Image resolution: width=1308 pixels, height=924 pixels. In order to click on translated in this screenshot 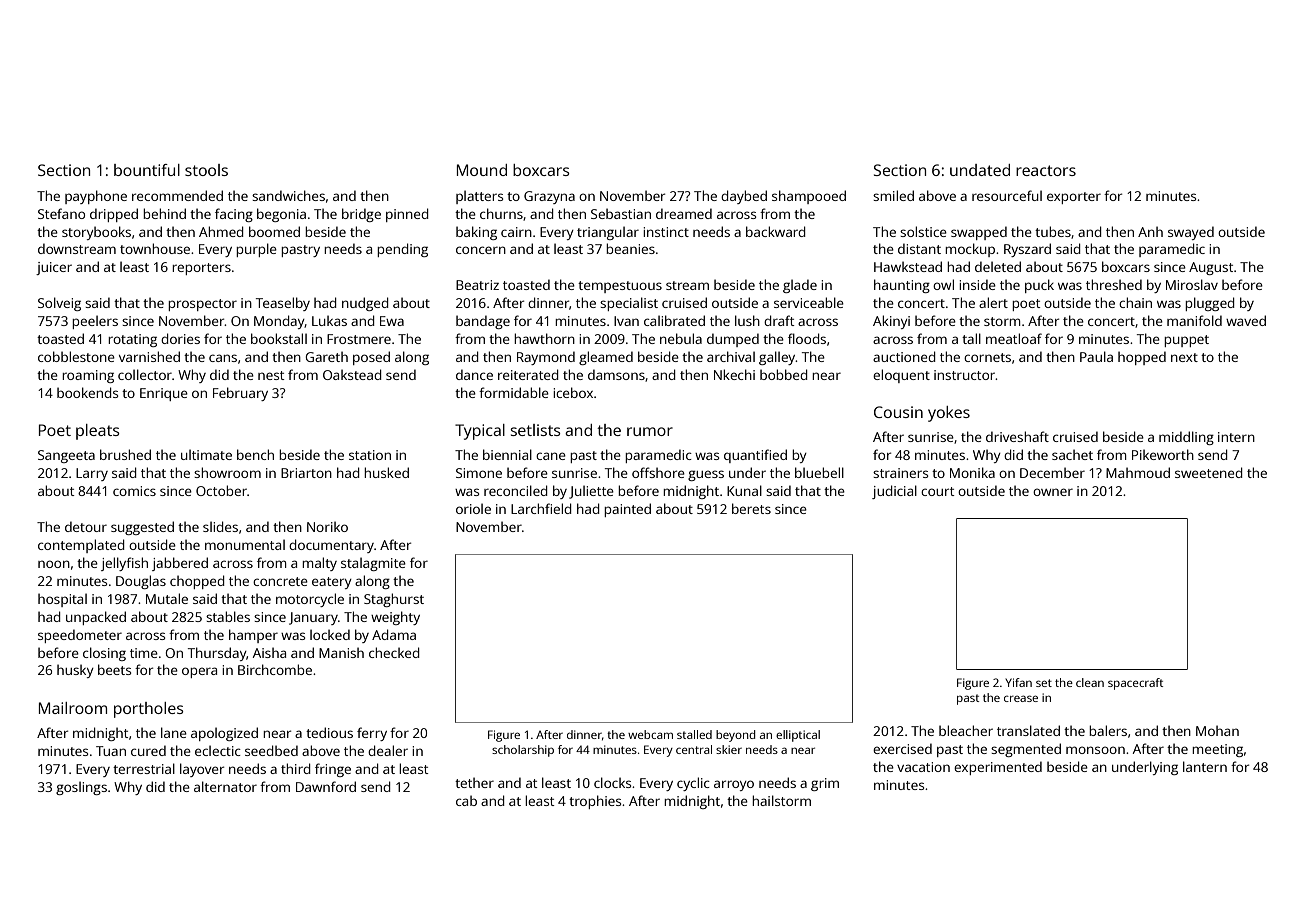, I will do `click(1028, 730)`.
